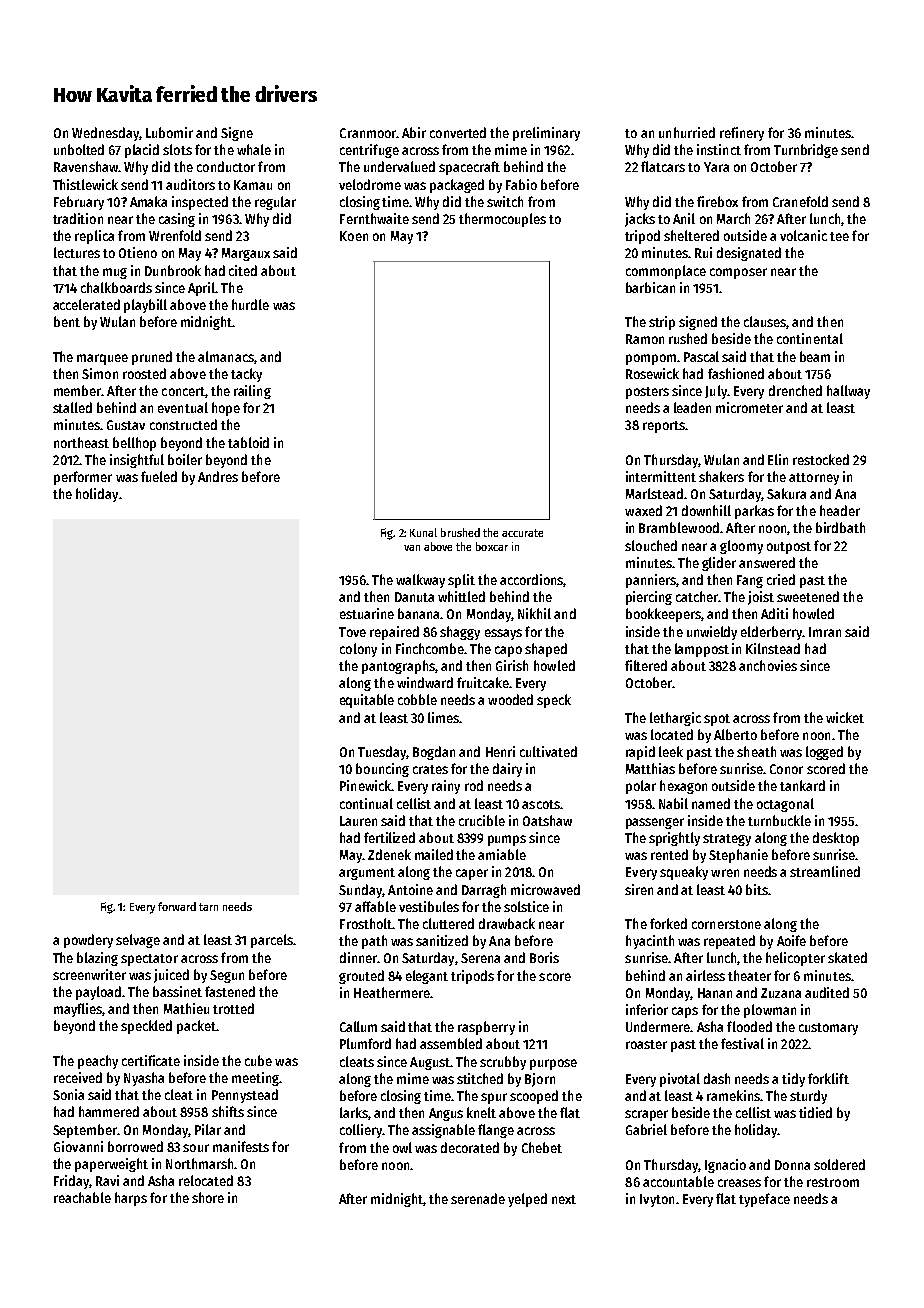 Image resolution: width=924 pixels, height=1308 pixels. Describe the element at coordinates (151, 1060) in the screenshot. I see `certificate` at that location.
